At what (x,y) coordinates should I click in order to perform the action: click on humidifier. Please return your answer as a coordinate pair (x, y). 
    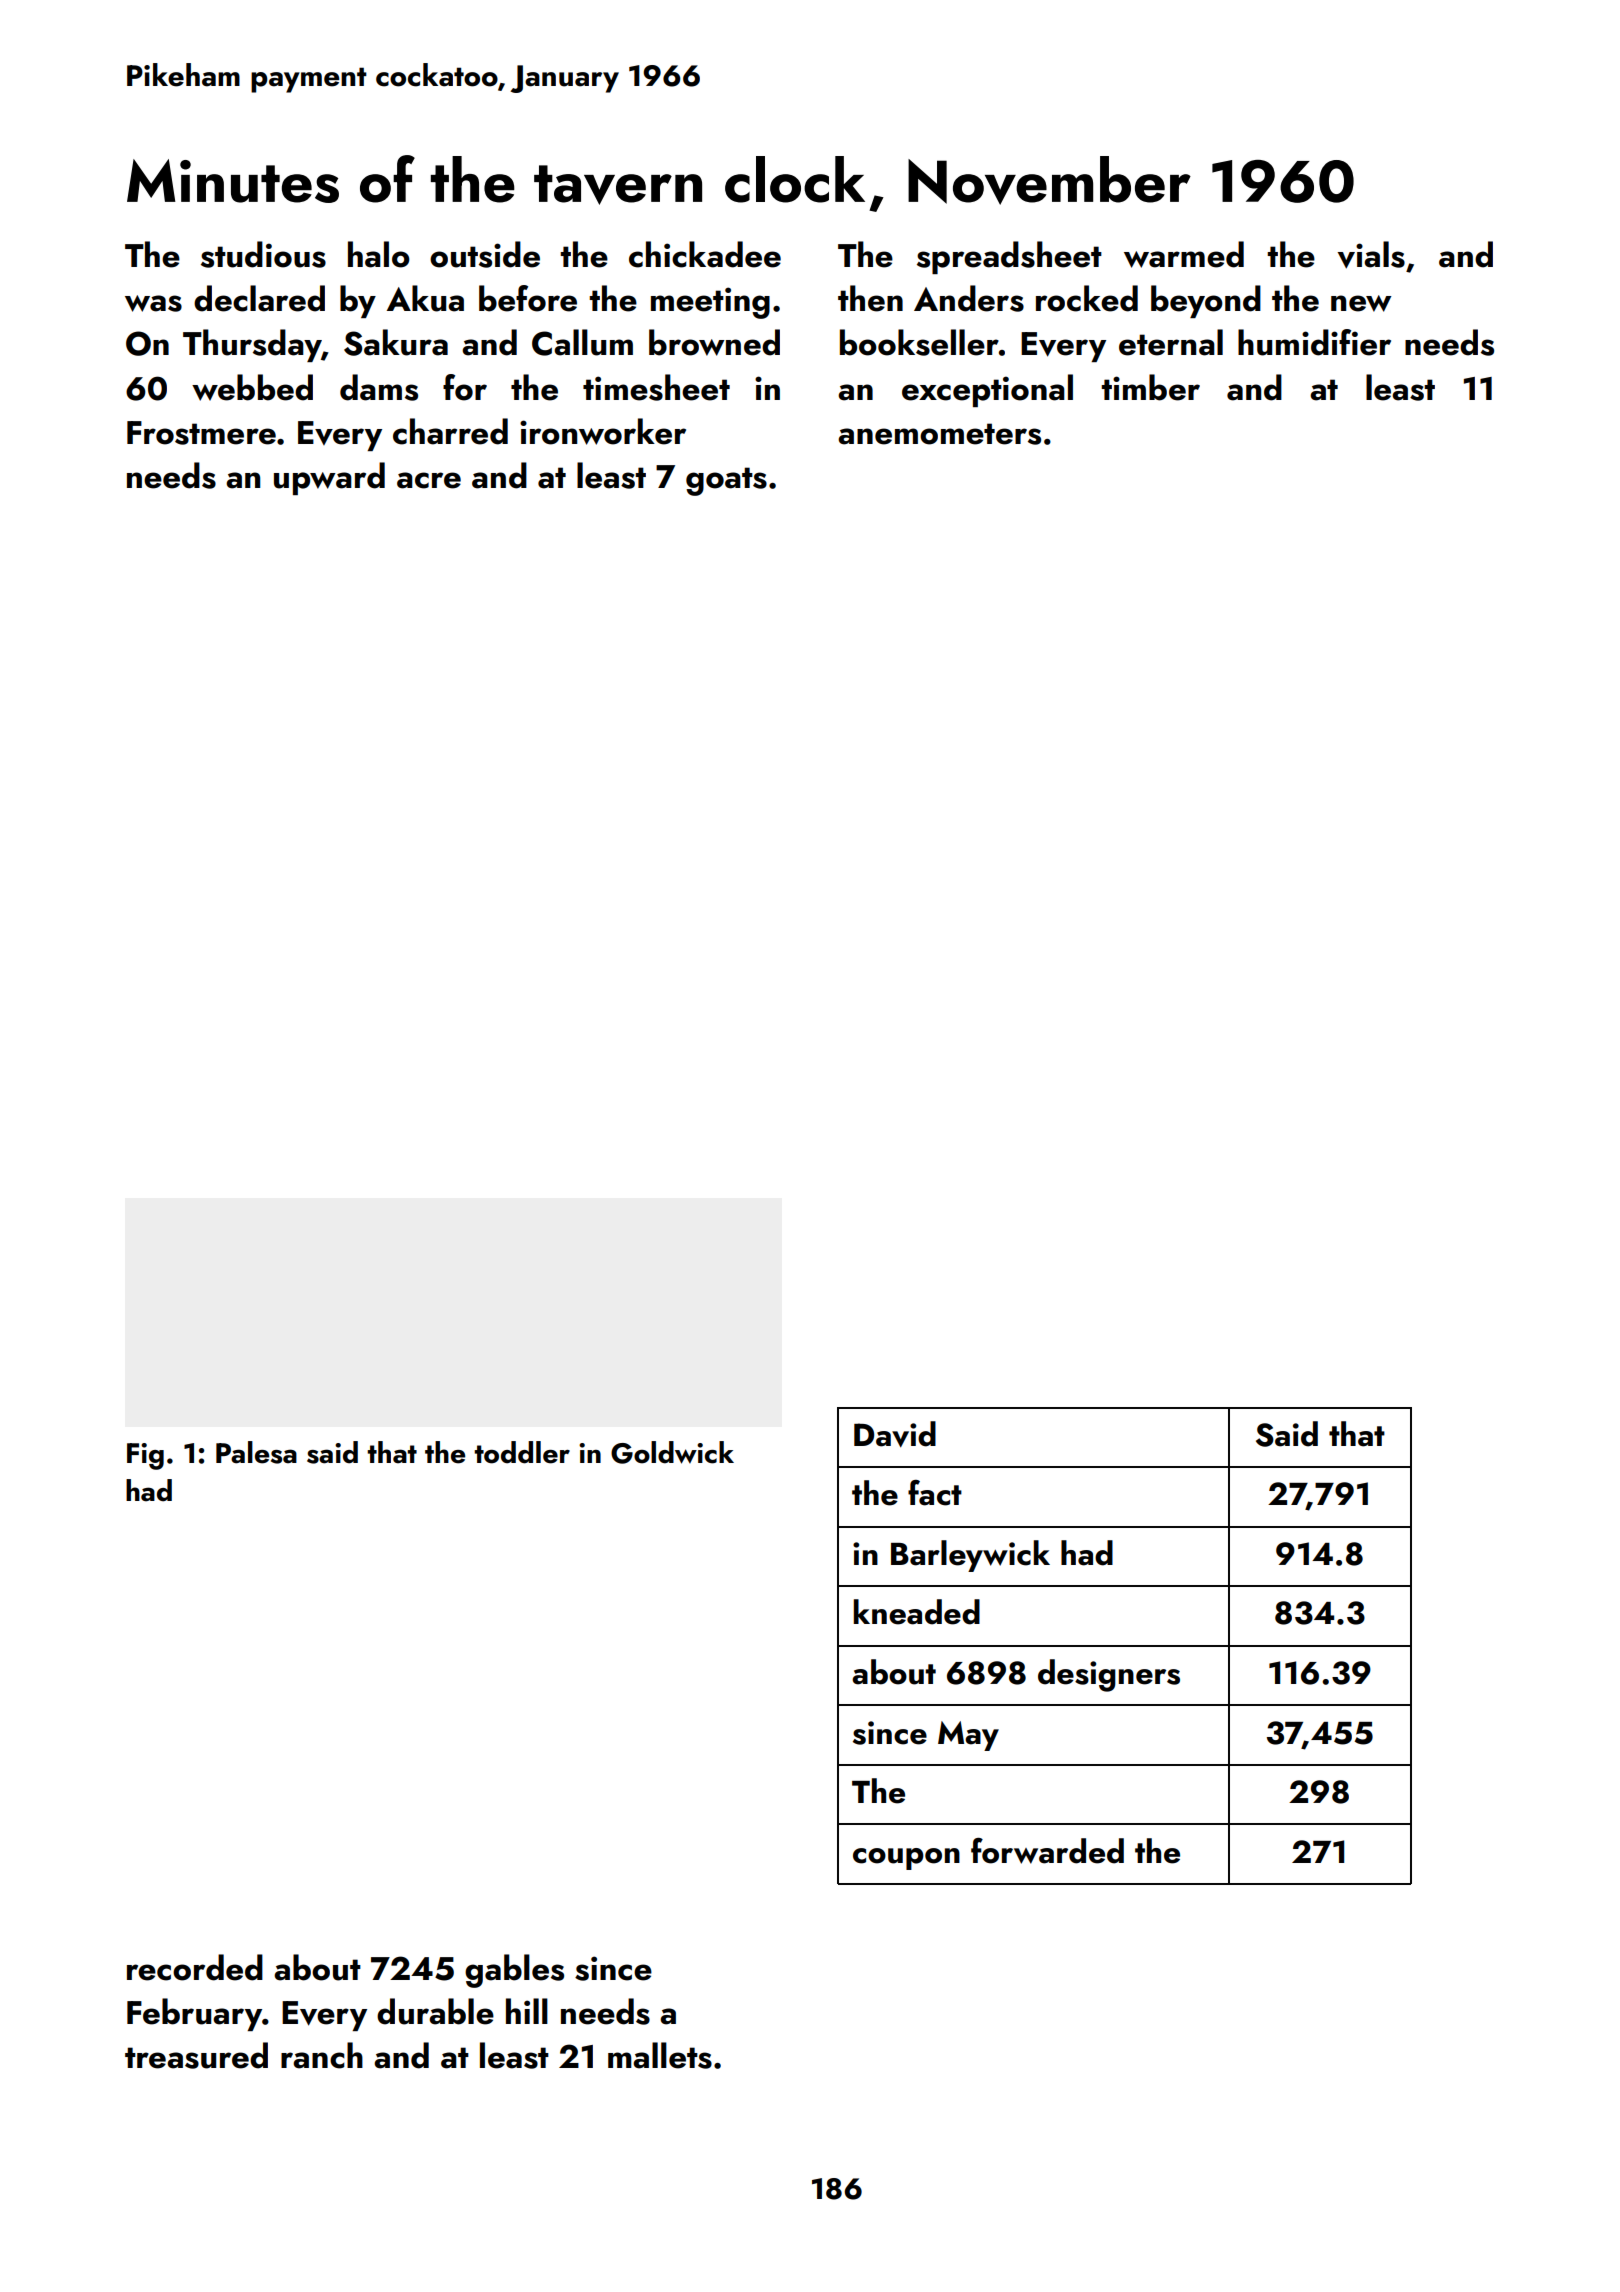
    Looking at the image, I should click on (1314, 342).
